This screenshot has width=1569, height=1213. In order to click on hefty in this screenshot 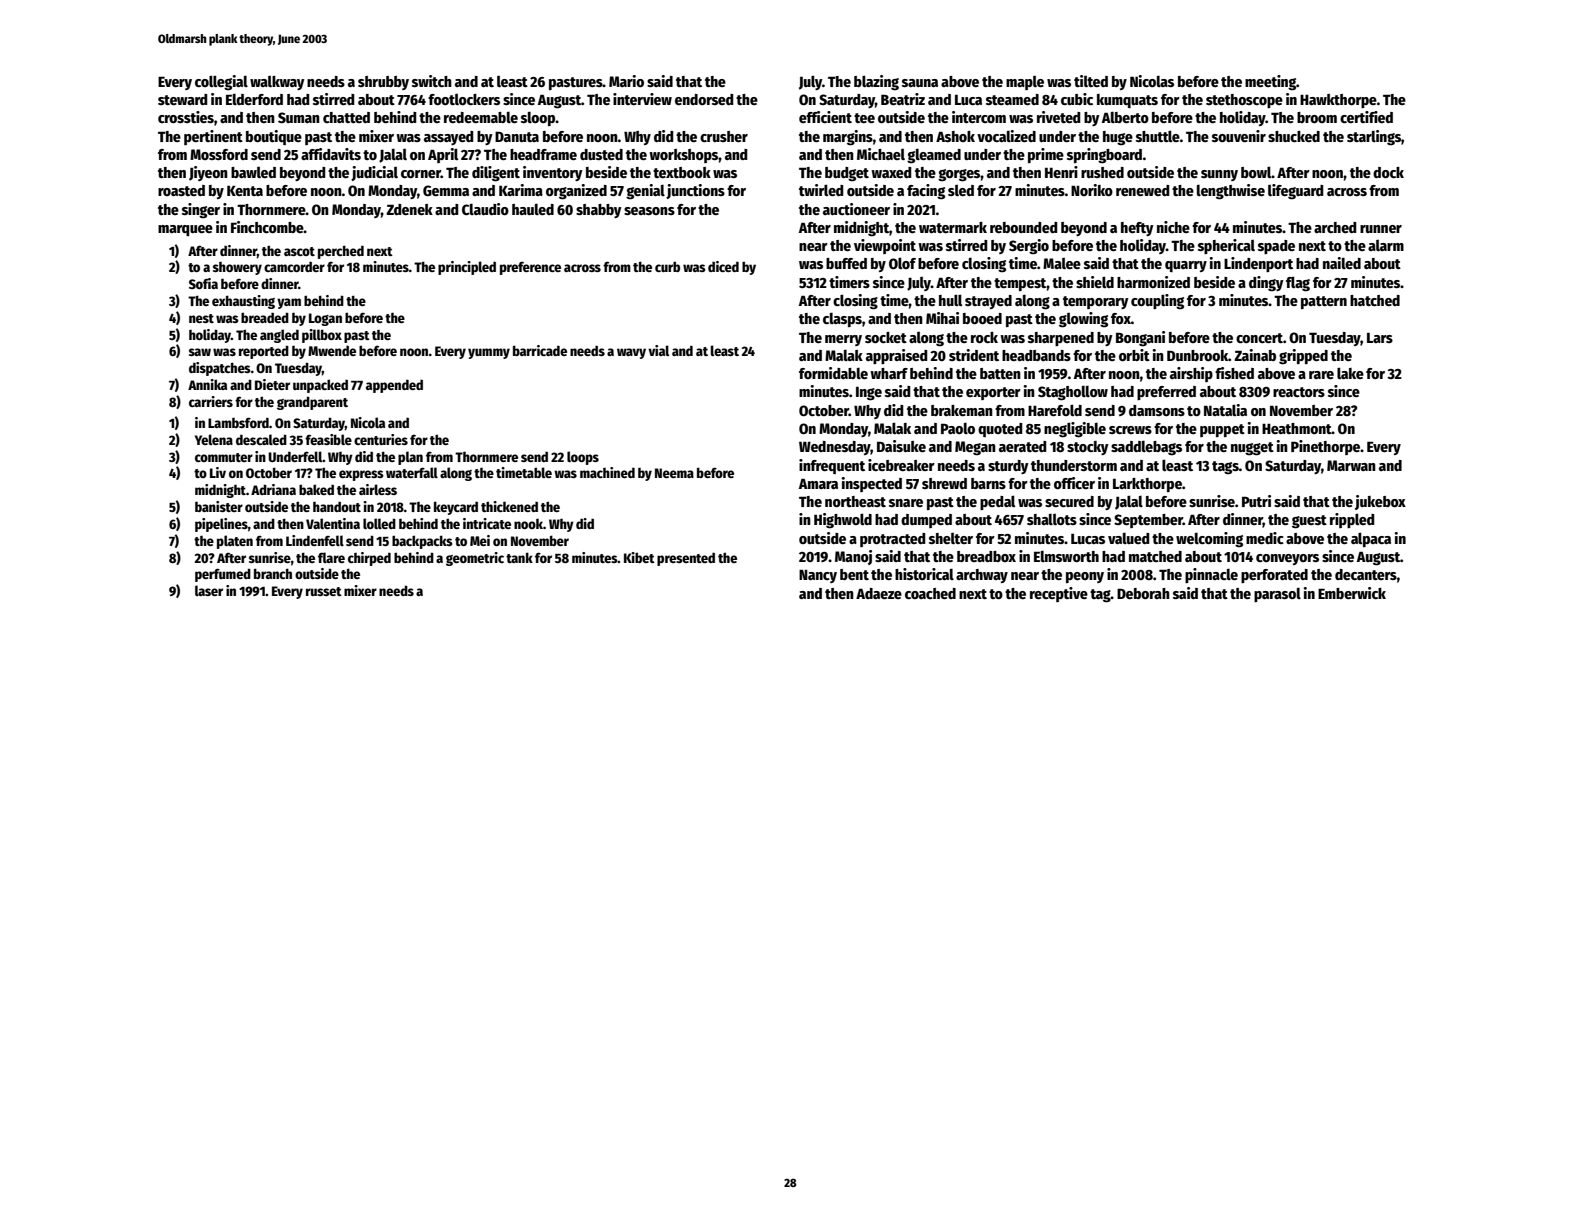, I will do `click(1137, 229)`.
